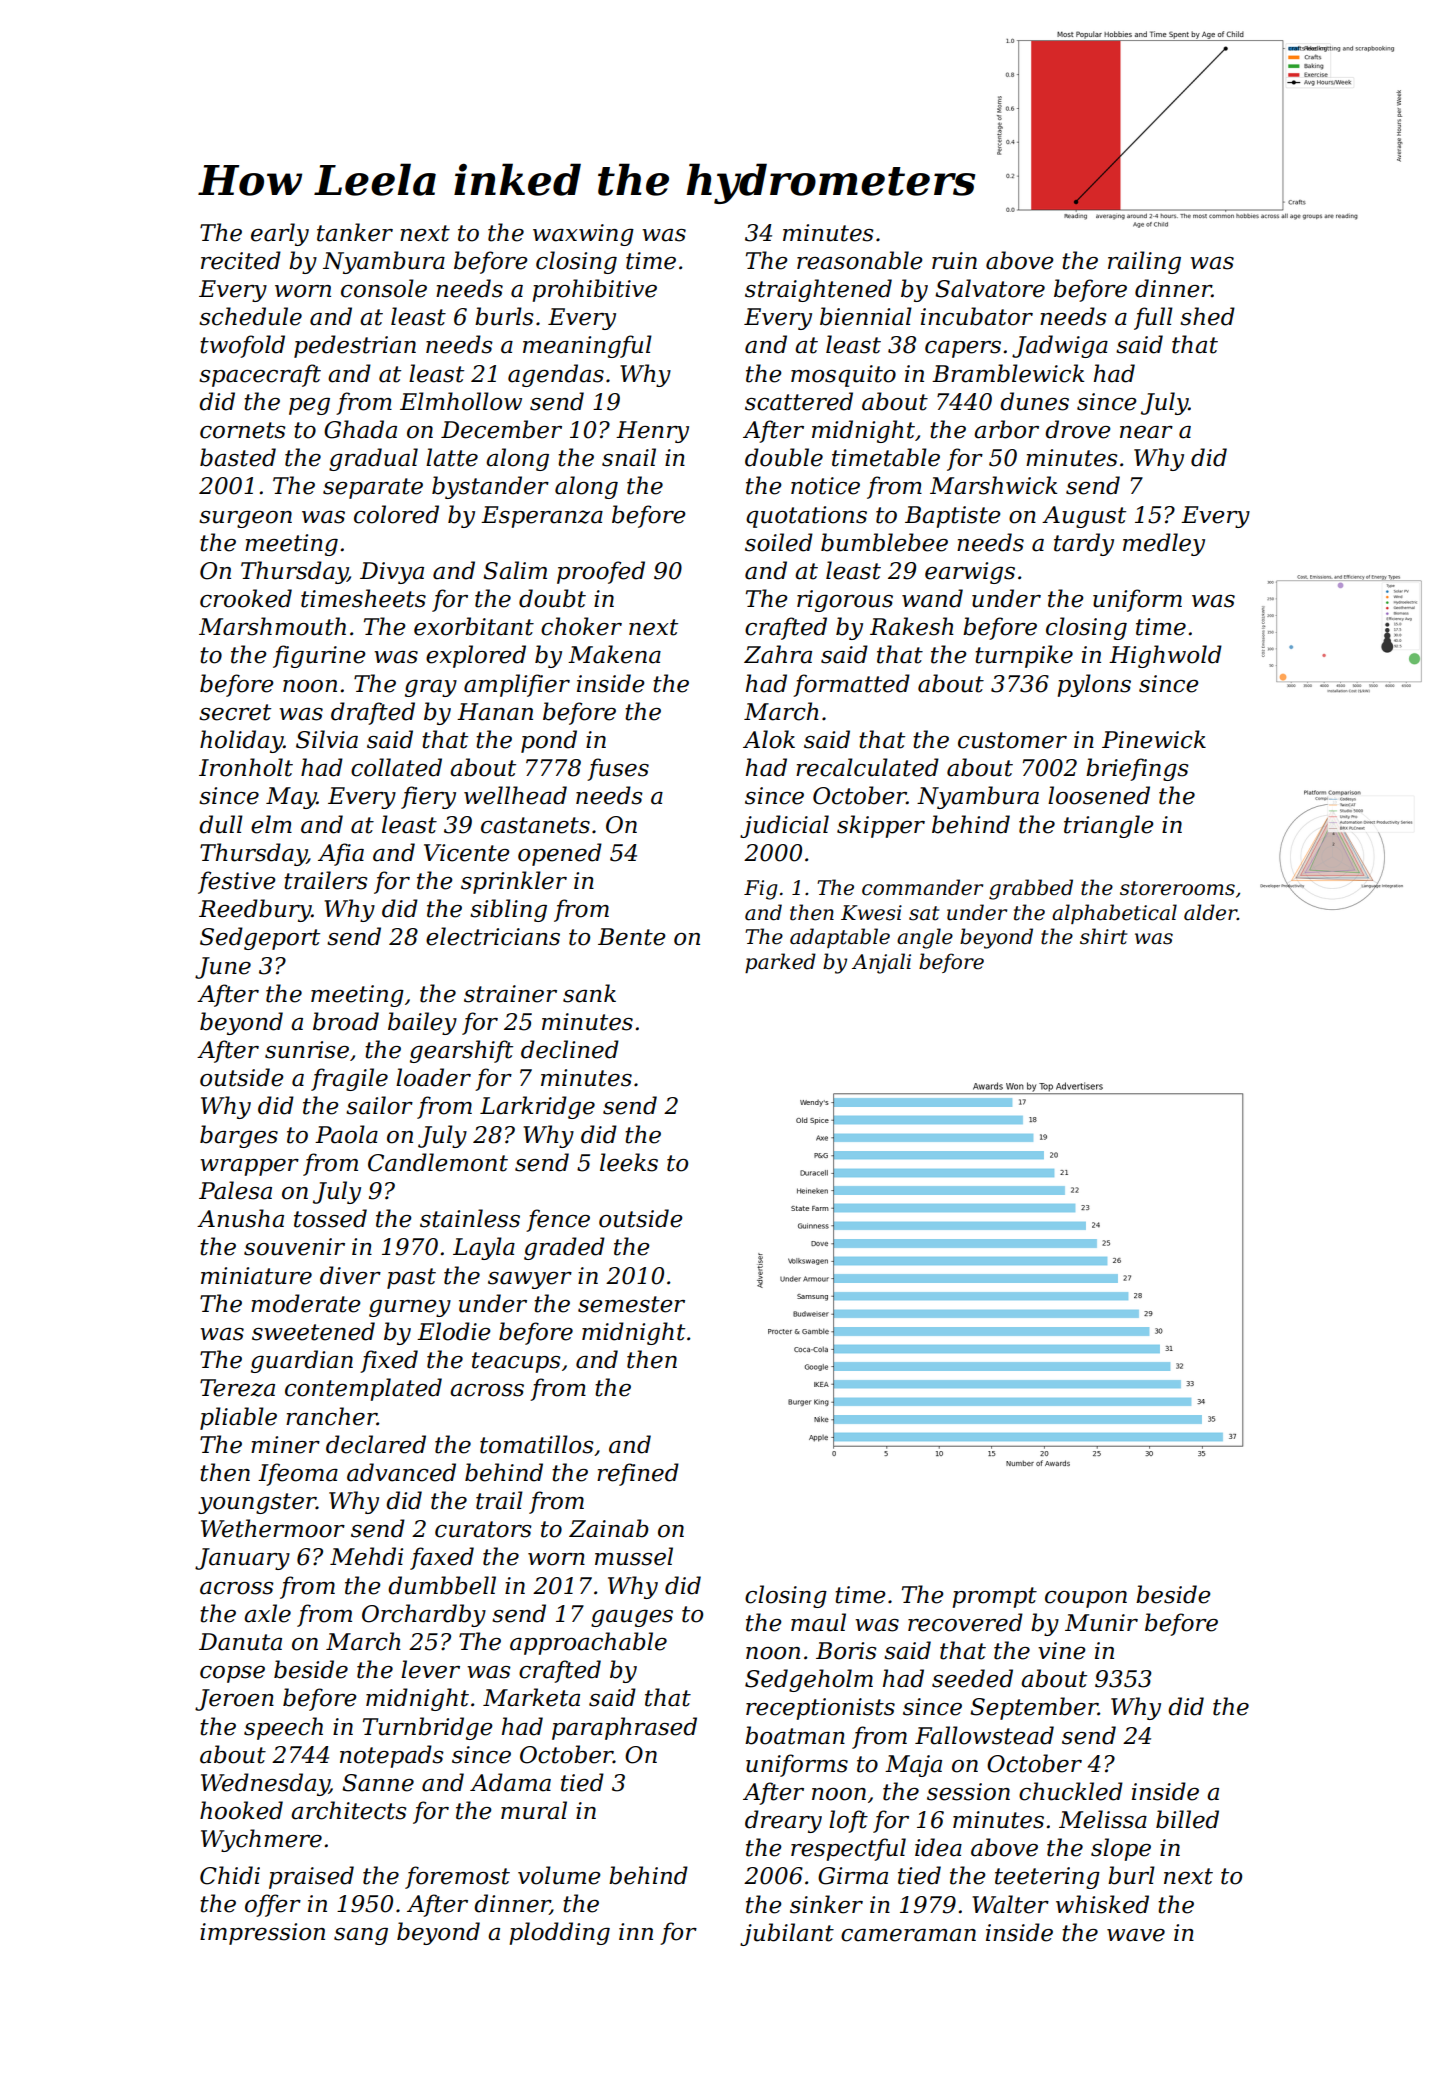 This screenshot has width=1450, height=2100. I want to click on impression, so click(262, 1934).
